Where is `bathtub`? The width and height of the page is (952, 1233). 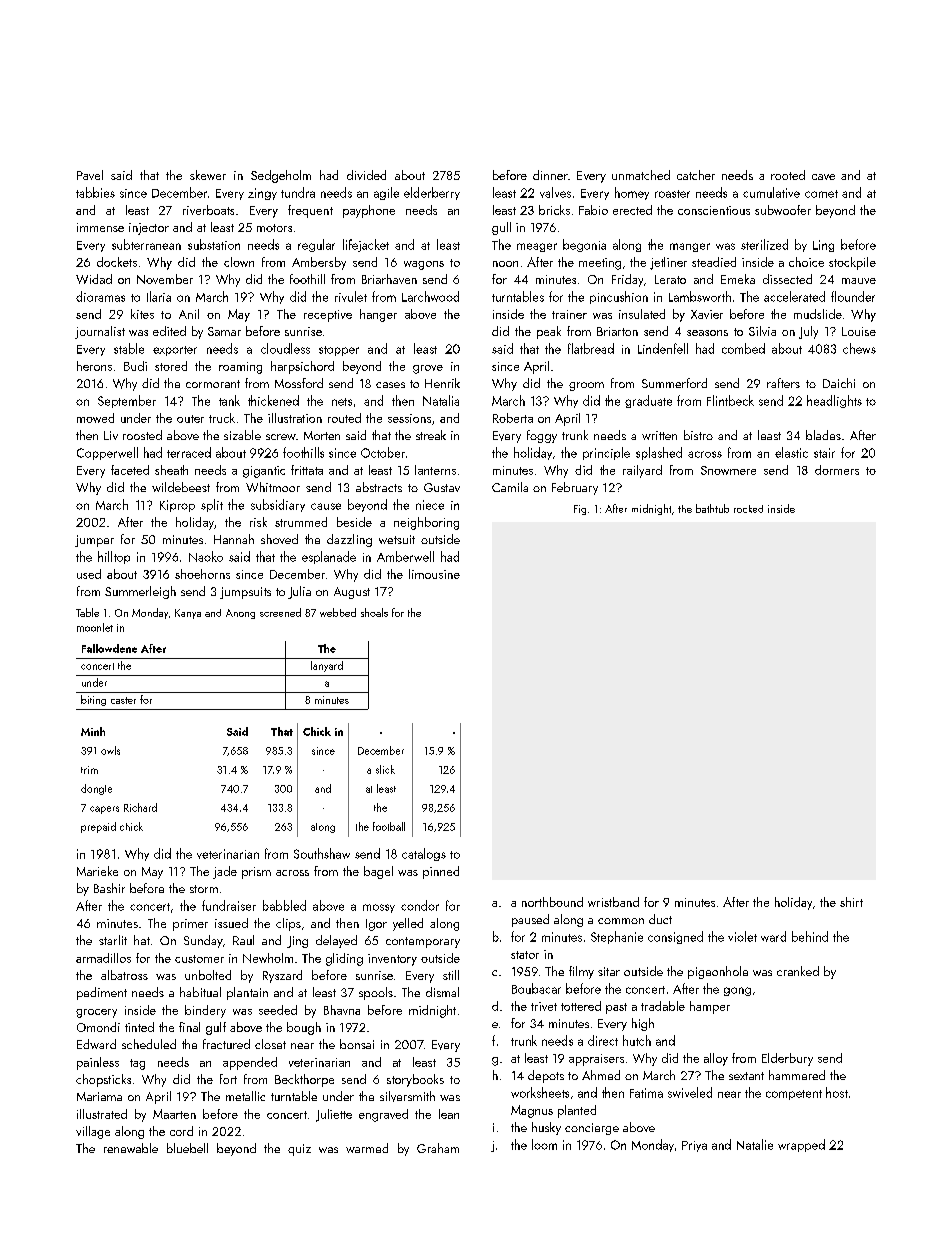 bathtub is located at coordinates (712, 508).
